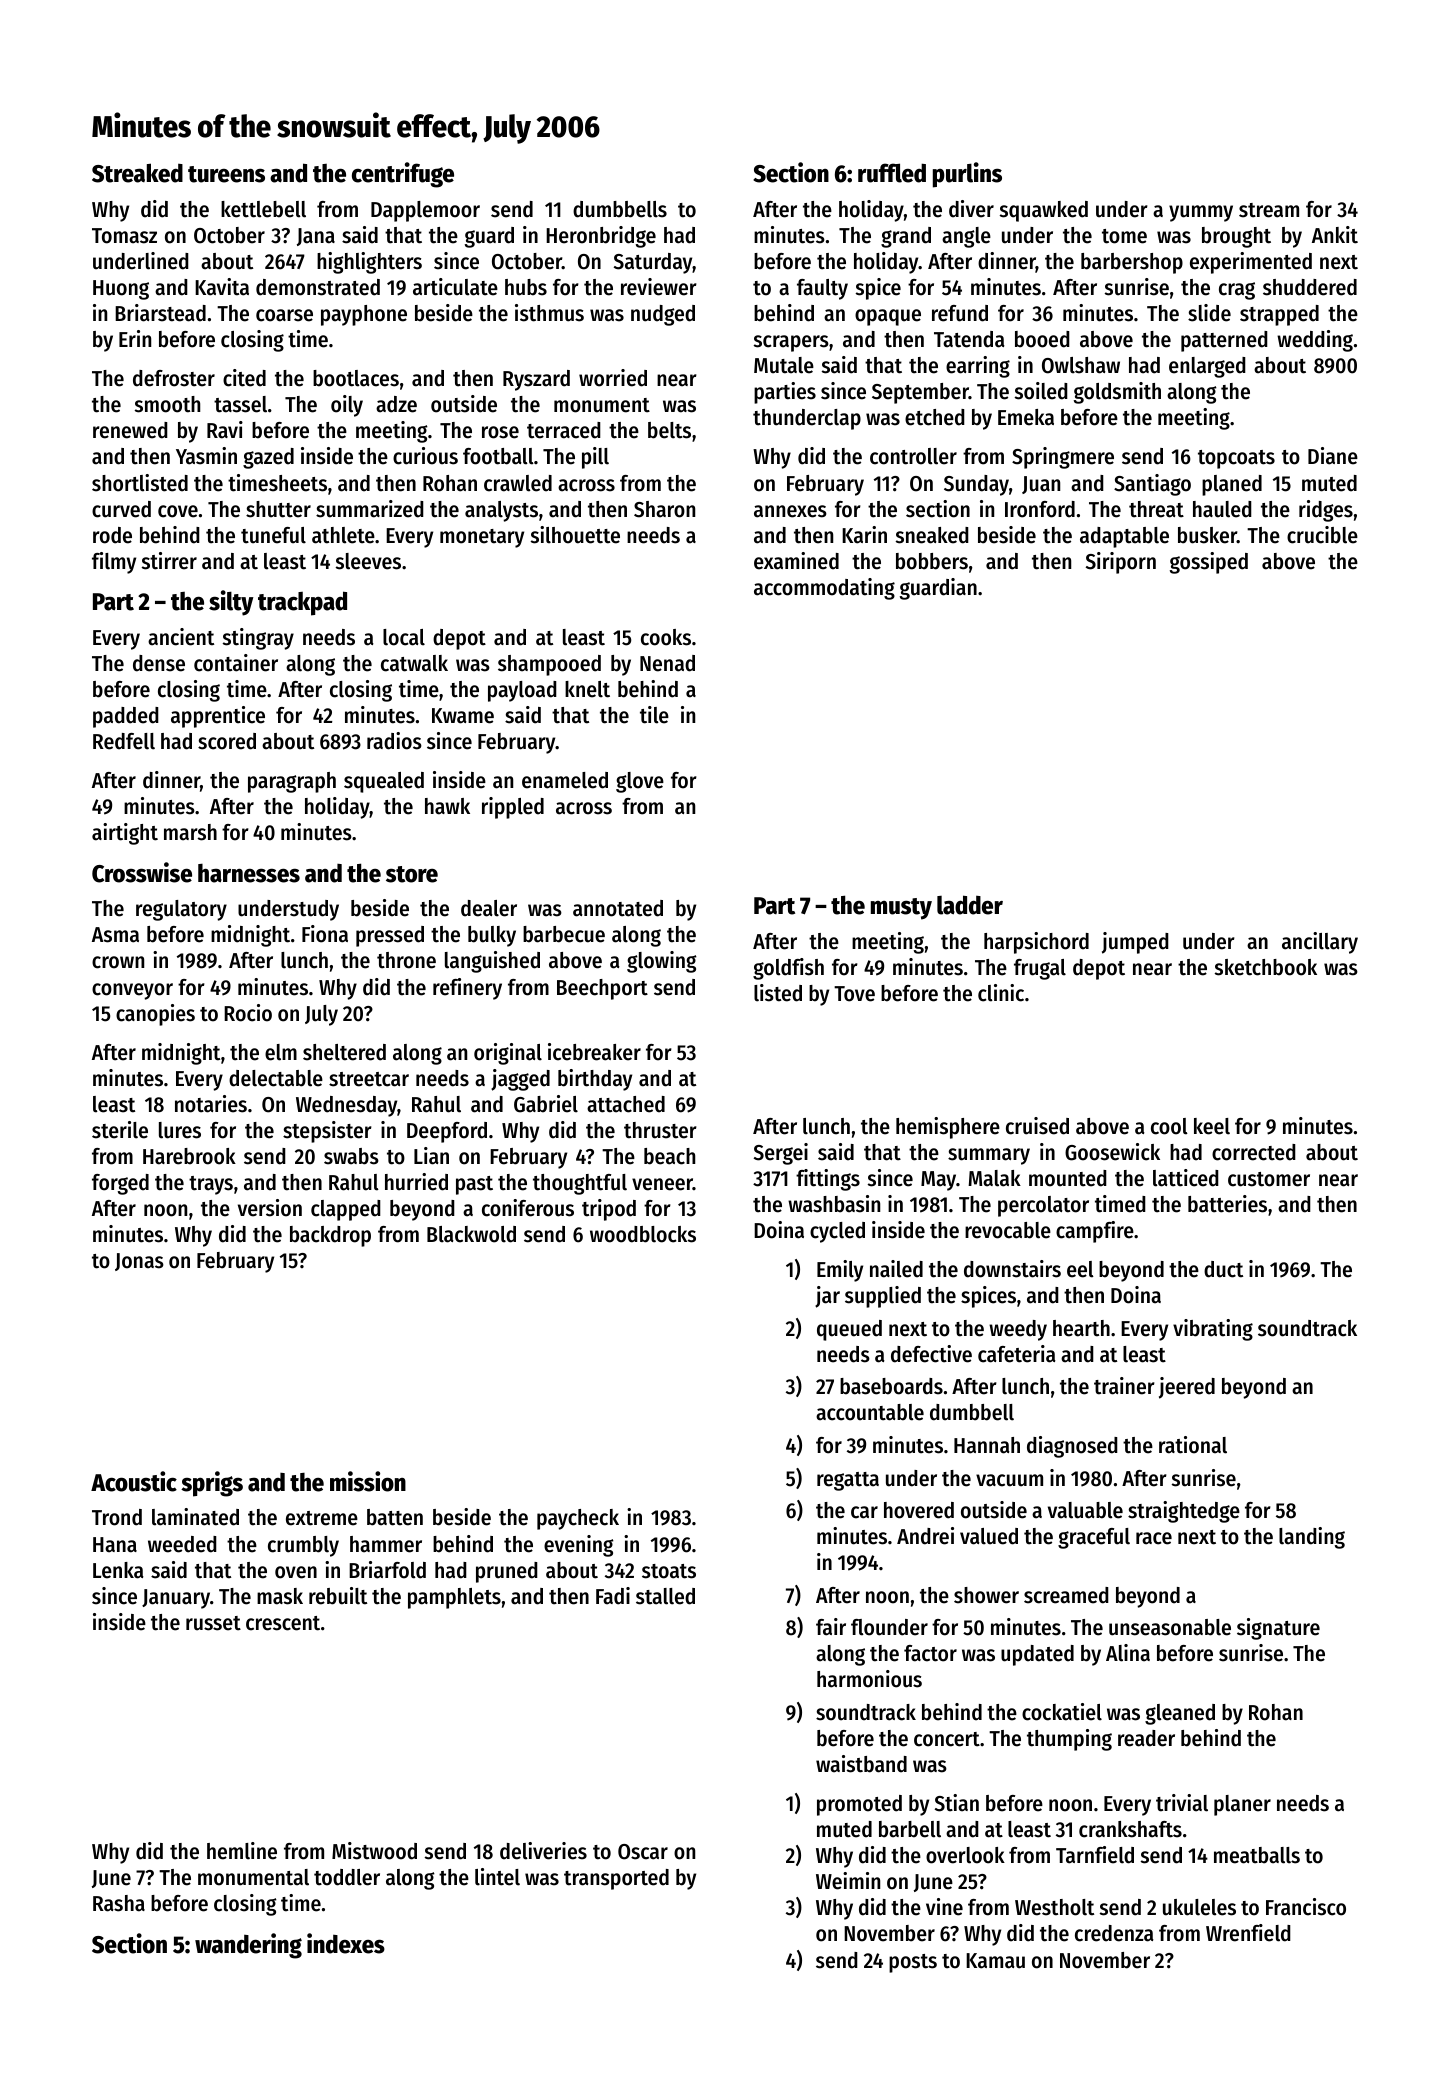 This document has width=1450, height=2100. Describe the element at coordinates (346, 1943) in the document. I see `indexes` at that location.
